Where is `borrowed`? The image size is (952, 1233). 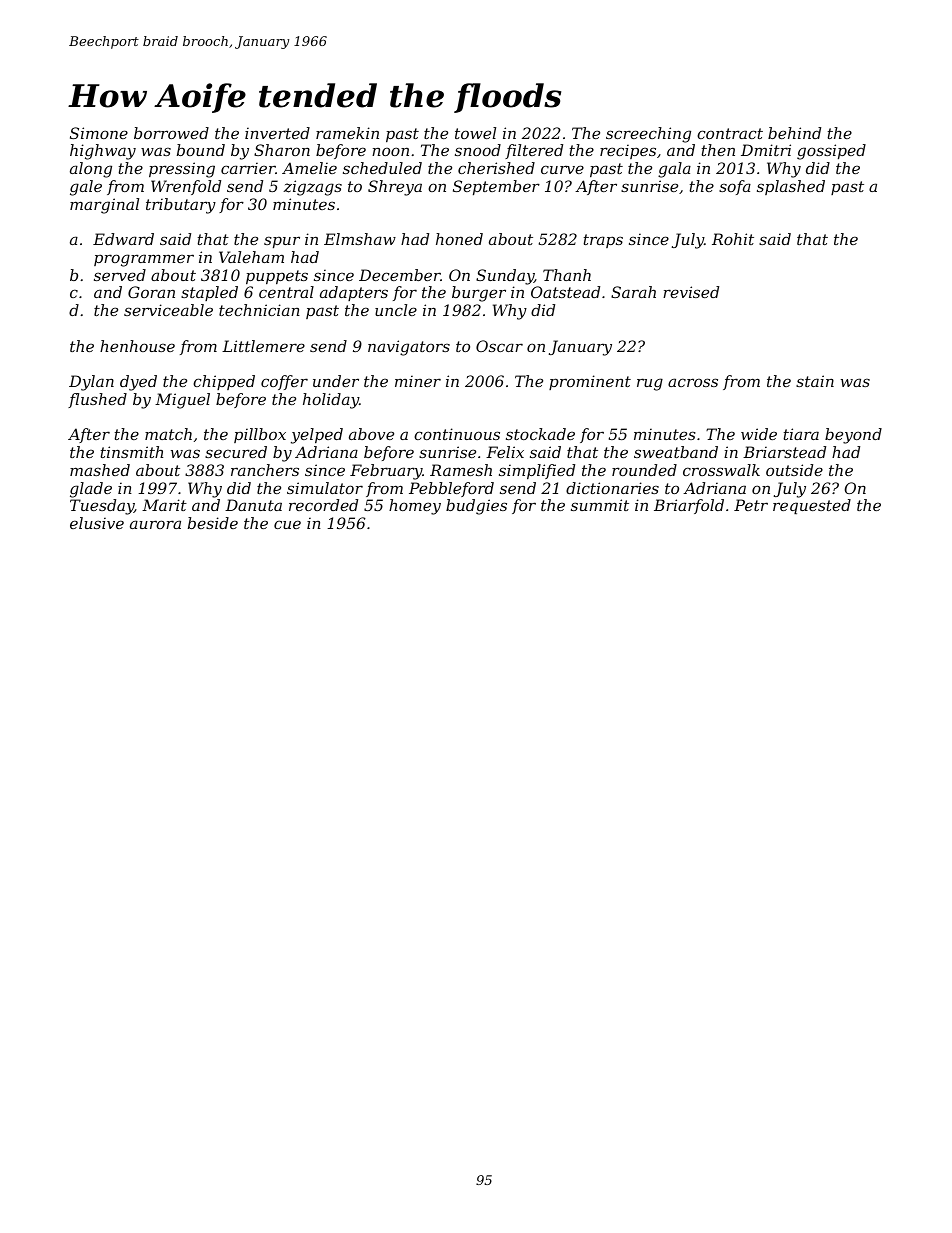 borrowed is located at coordinates (171, 133).
